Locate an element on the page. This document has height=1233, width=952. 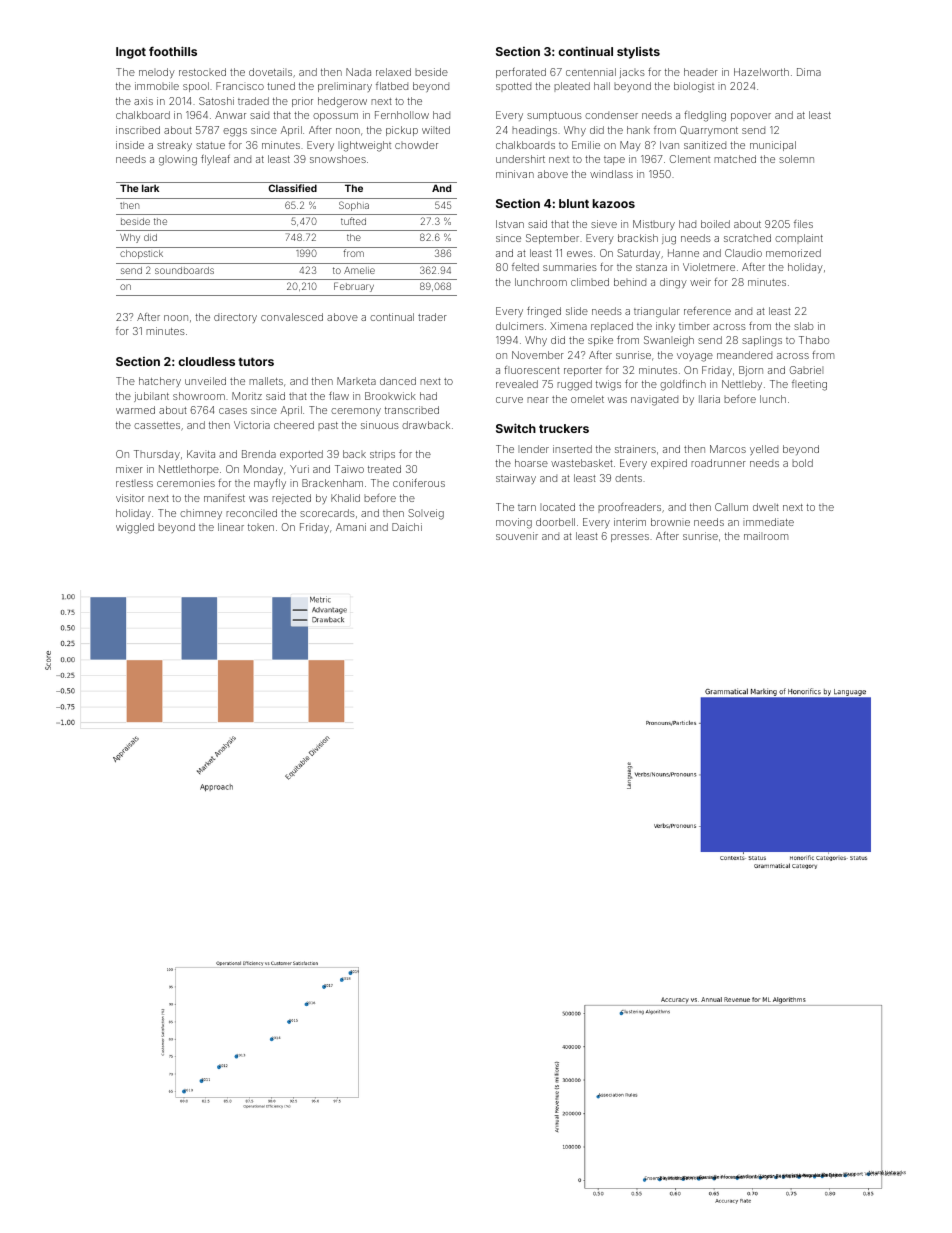
stylists is located at coordinates (638, 52).
